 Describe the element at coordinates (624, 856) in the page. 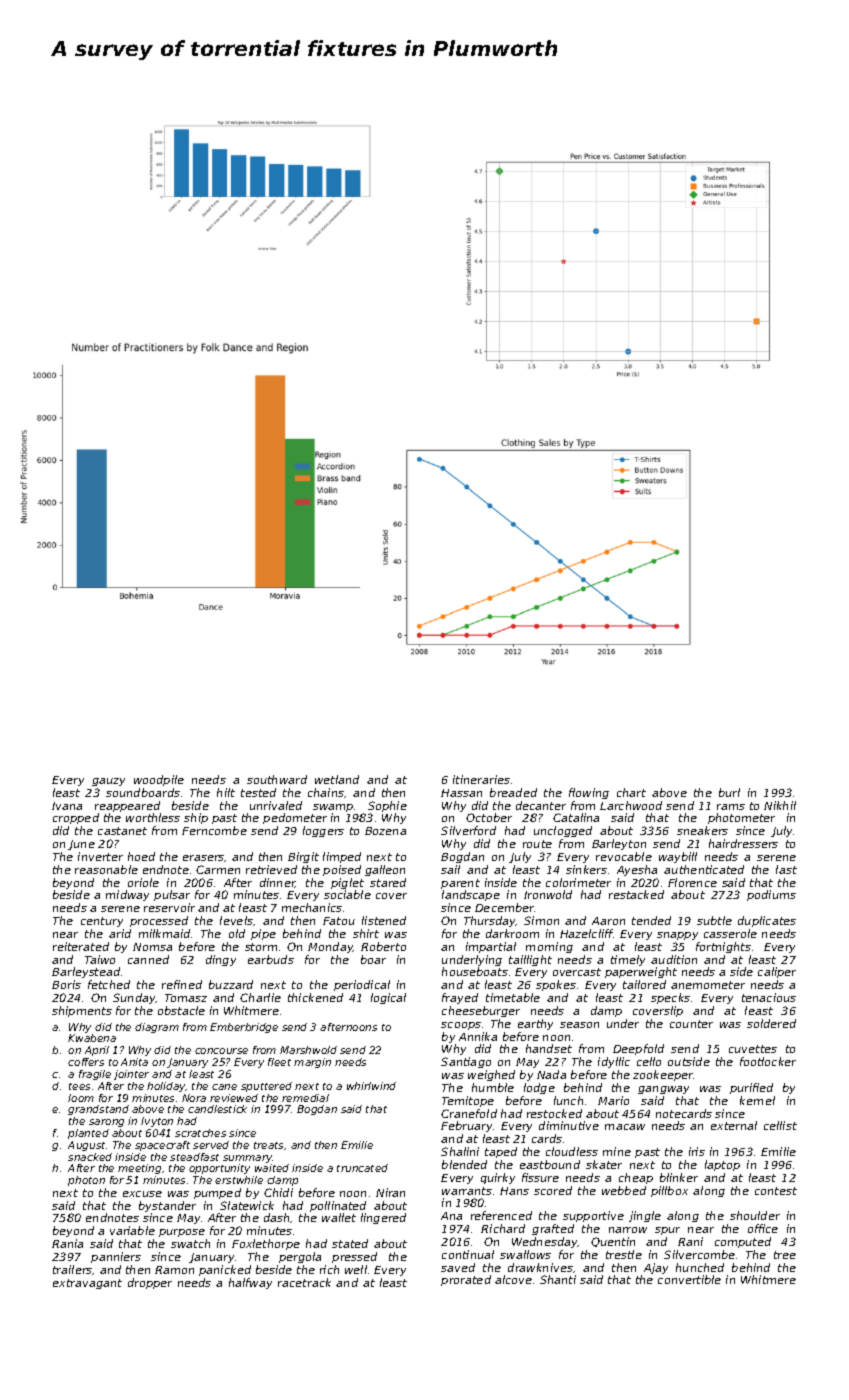

I see `revocable` at that location.
